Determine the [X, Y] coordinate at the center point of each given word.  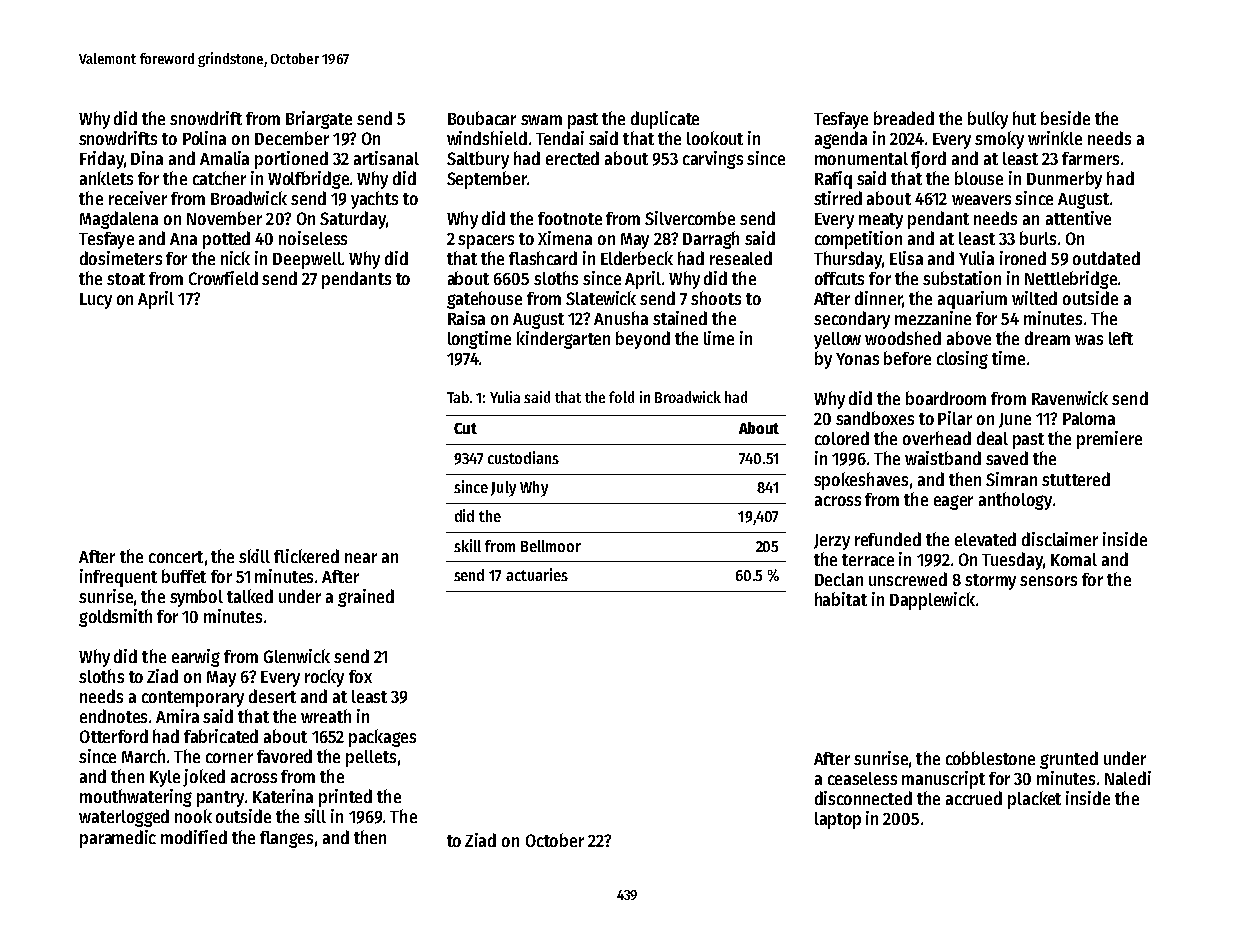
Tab [458, 397]
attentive [1078, 218]
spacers [486, 242]
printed [345, 798]
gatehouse [484, 300]
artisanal [386, 158]
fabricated [221, 736]
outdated [1106, 258]
